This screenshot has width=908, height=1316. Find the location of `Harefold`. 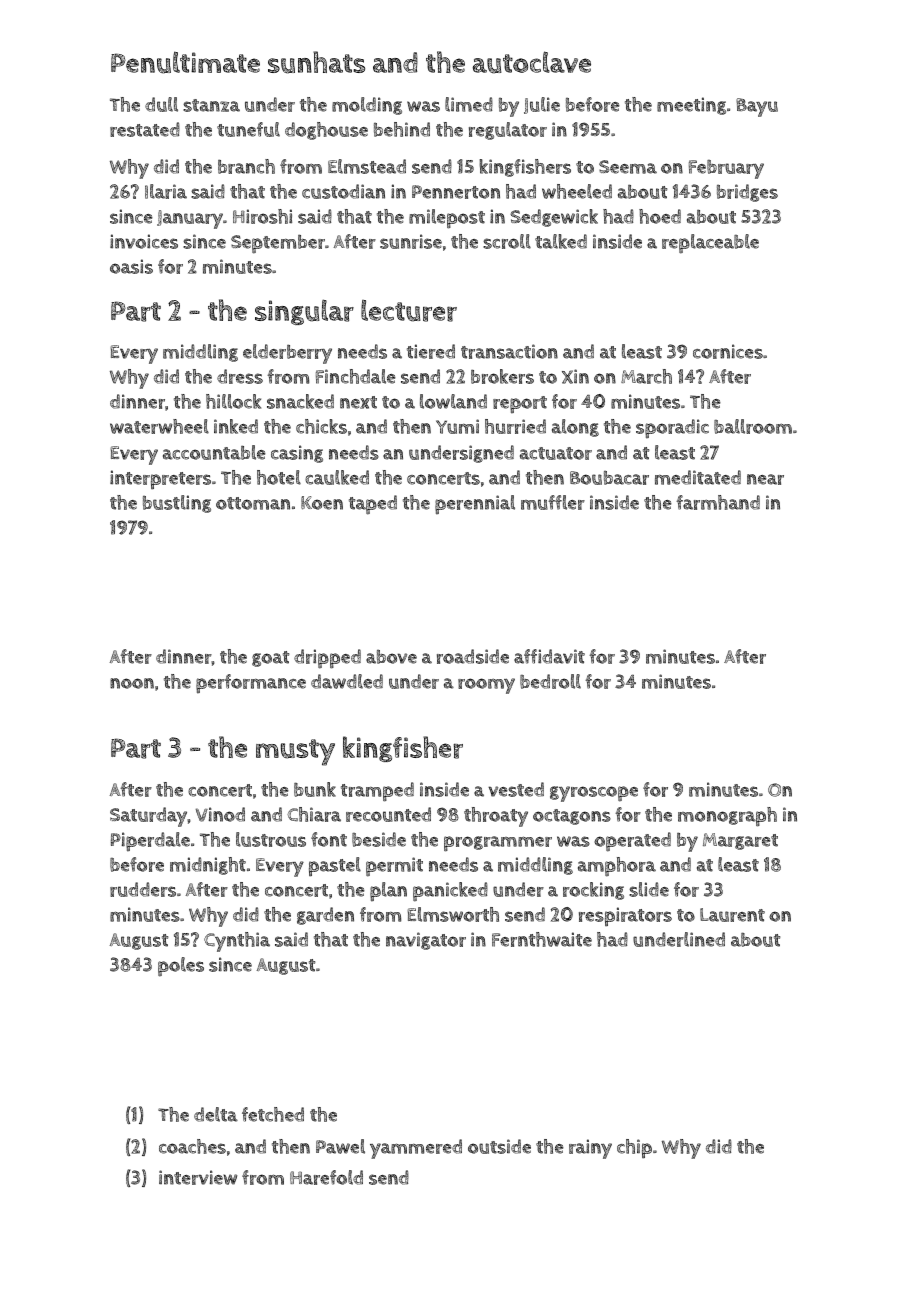

Harefold is located at coordinates (326, 1177).
